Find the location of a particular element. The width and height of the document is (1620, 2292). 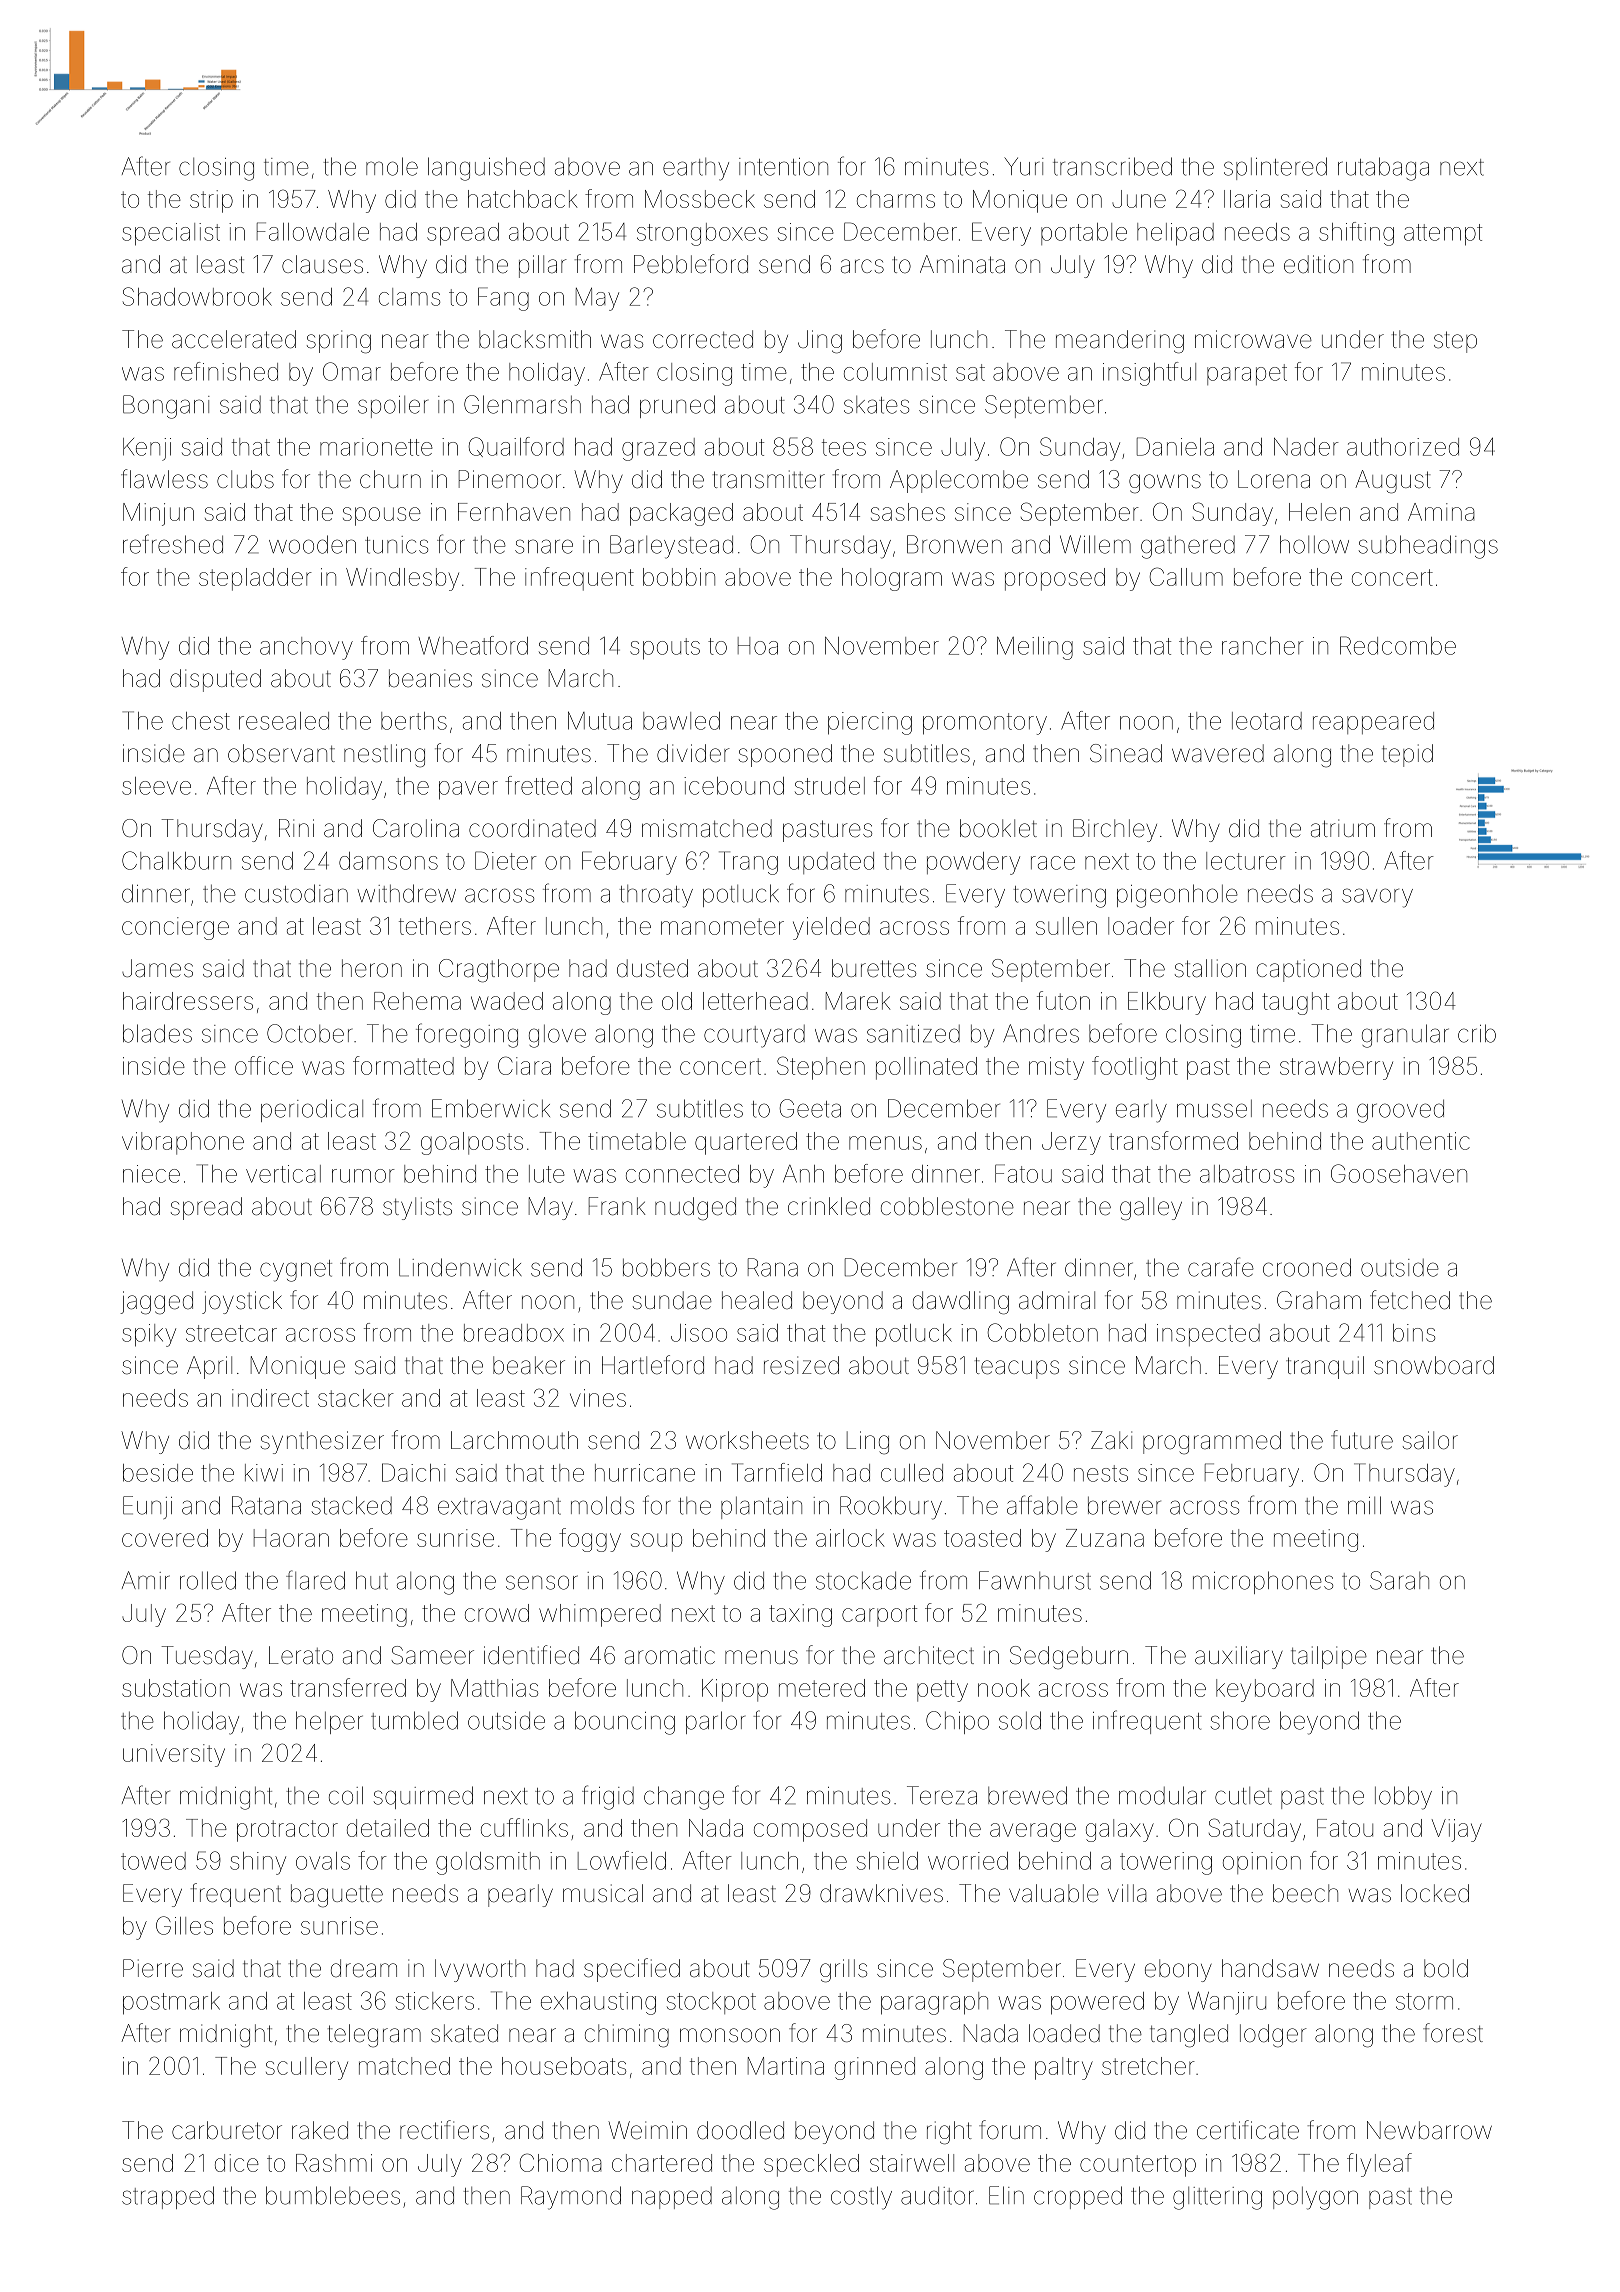

piercing is located at coordinates (870, 723).
